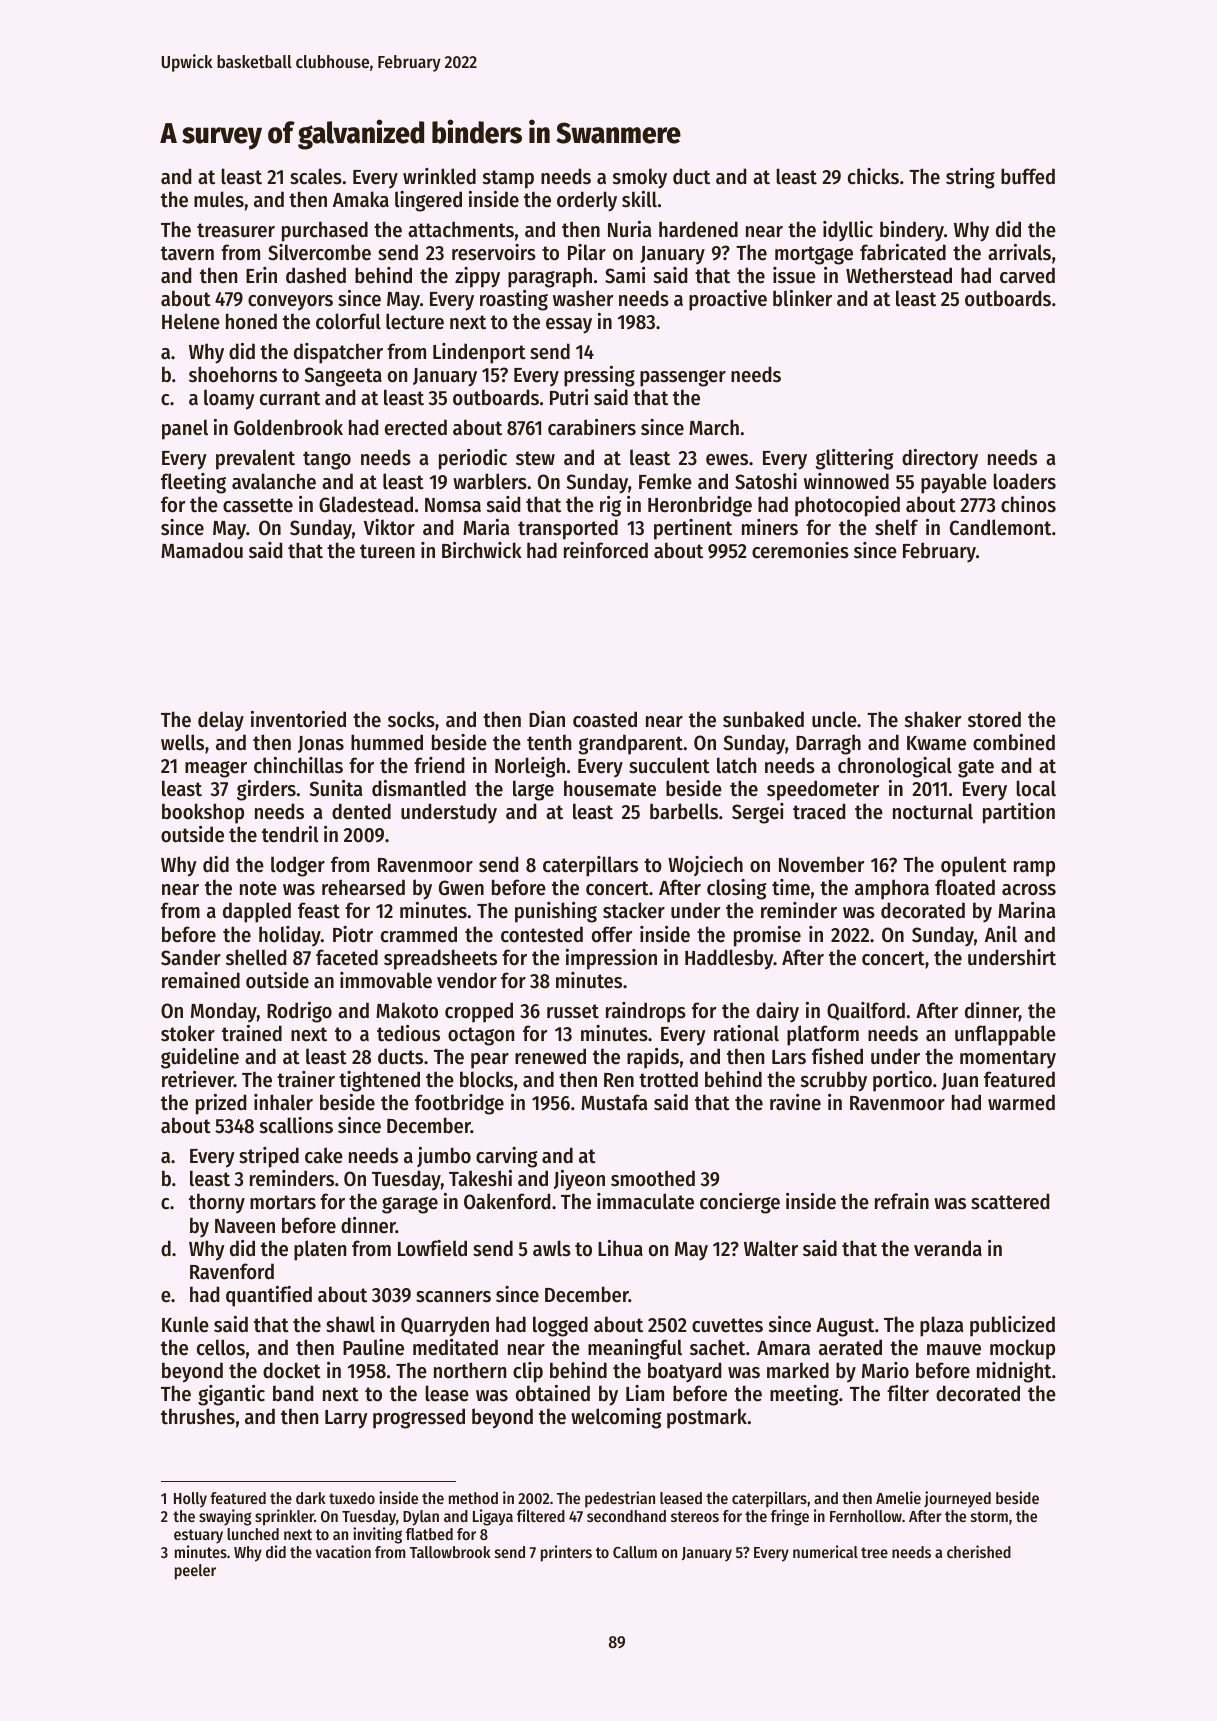 This page has width=1217, height=1721. What do you see at coordinates (1028, 176) in the page?
I see `buffed` at bounding box center [1028, 176].
